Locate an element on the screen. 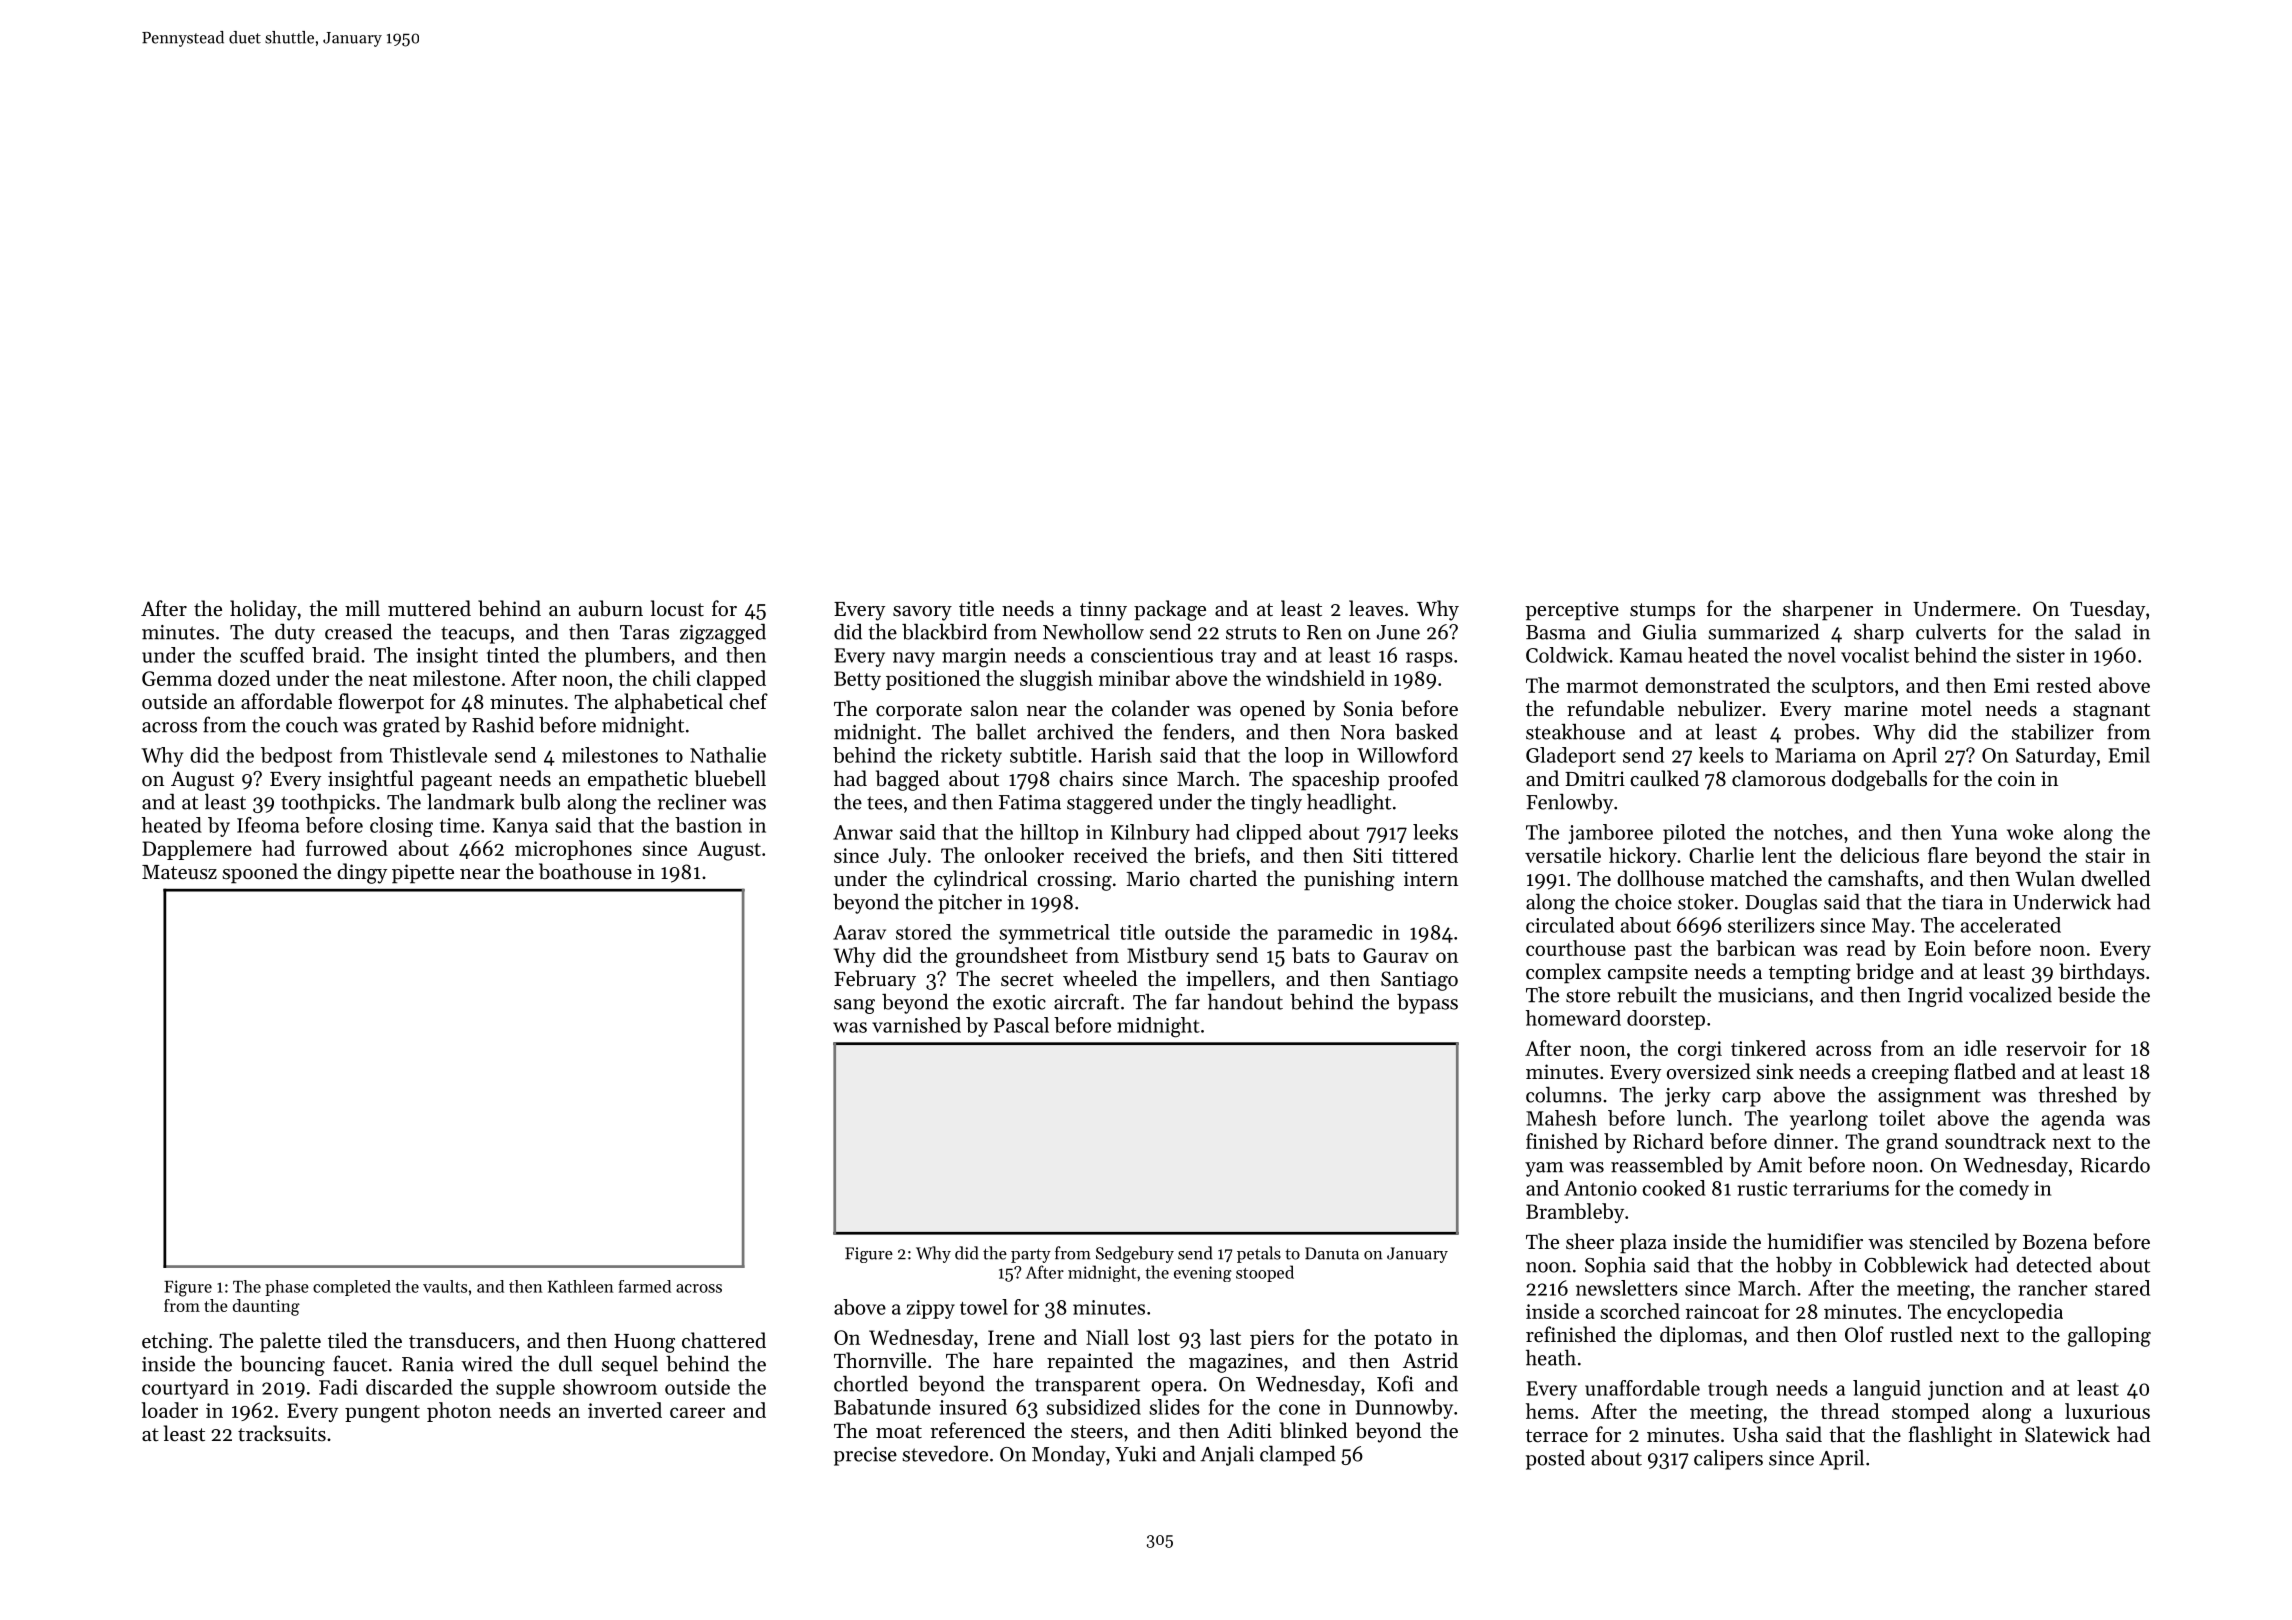 The width and height of the screenshot is (2292, 1620). empathetic is located at coordinates (638, 780).
